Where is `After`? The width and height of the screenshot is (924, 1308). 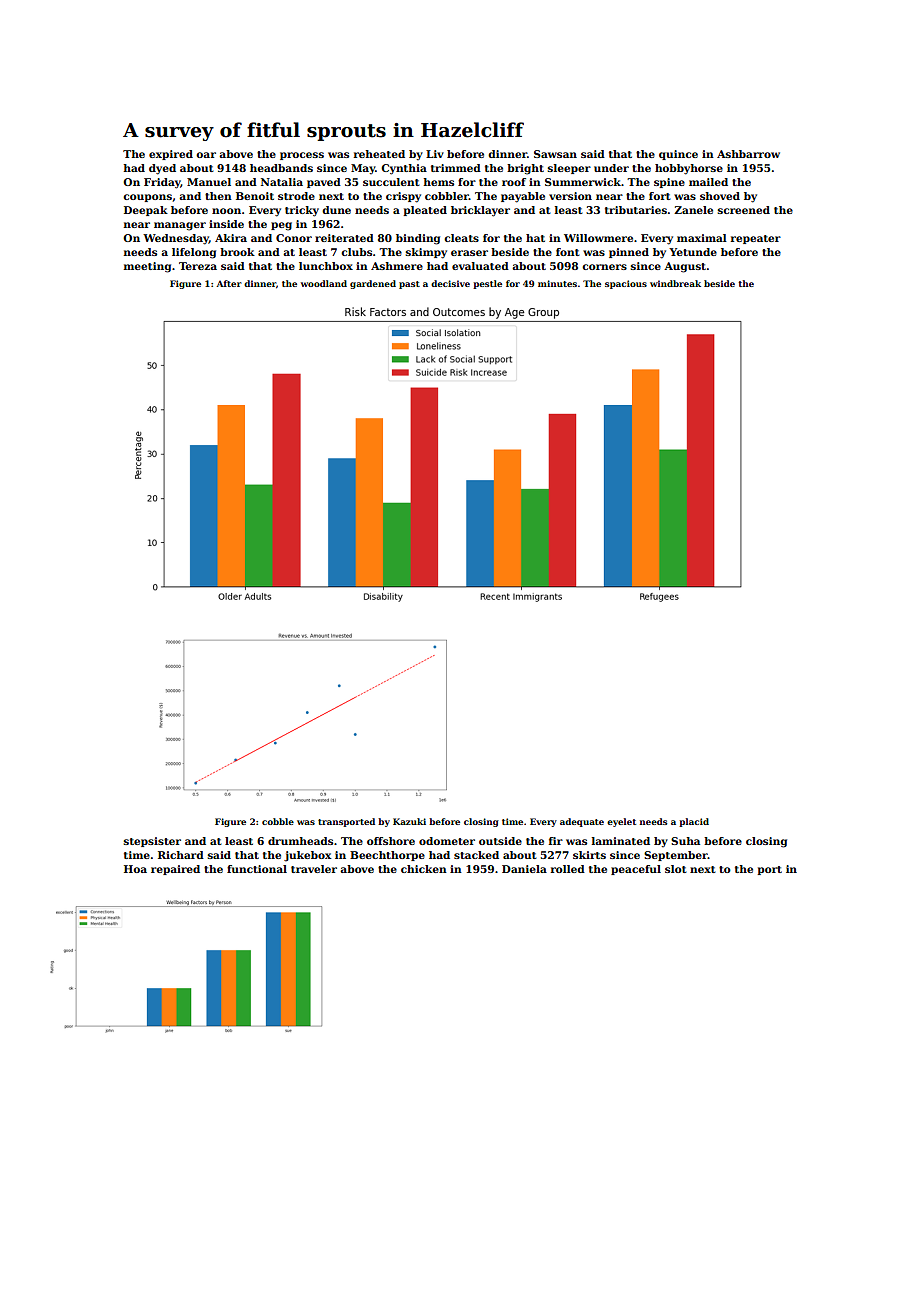
After is located at coordinates (229, 283).
